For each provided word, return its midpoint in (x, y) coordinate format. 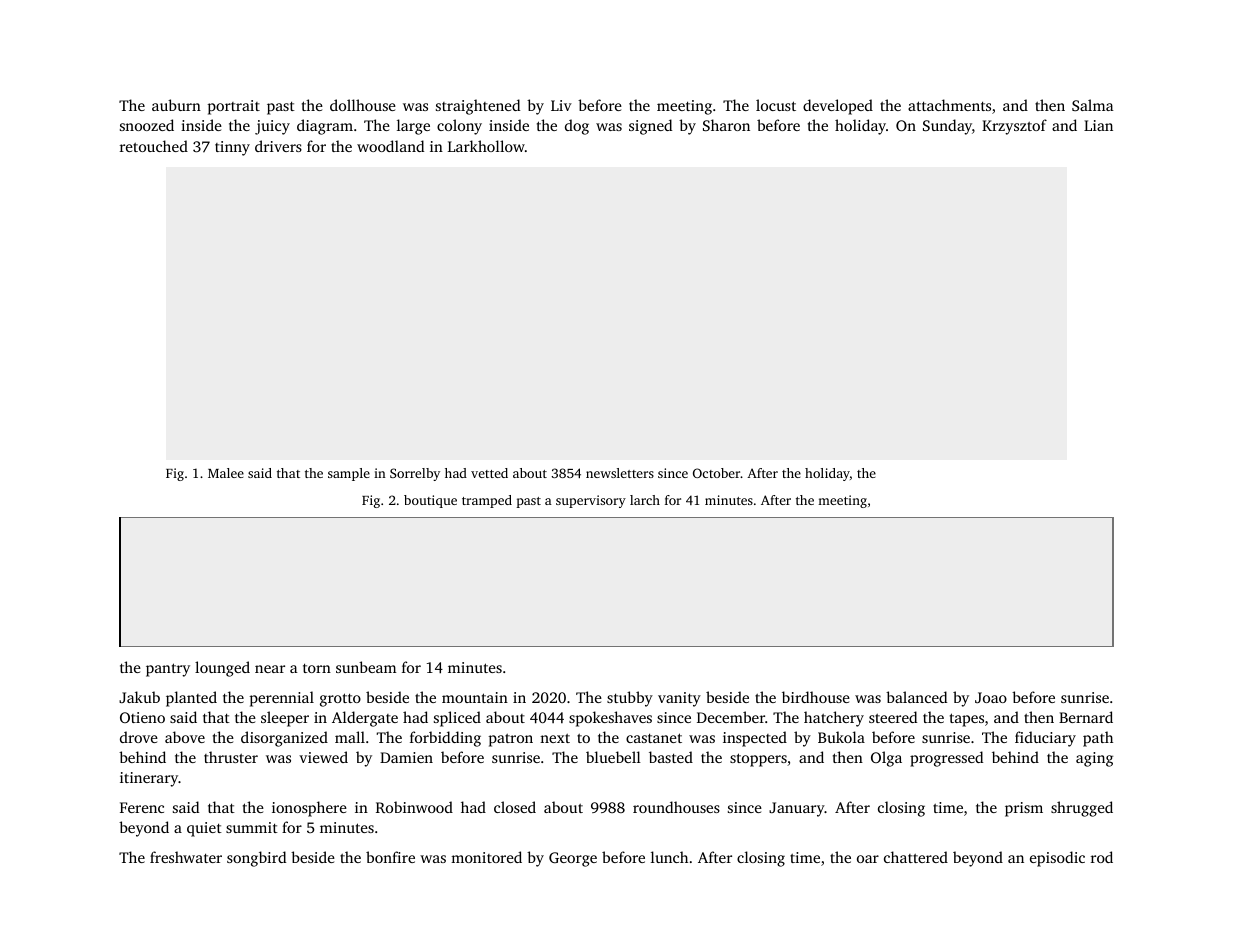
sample (349, 474)
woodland (390, 146)
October (717, 473)
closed (515, 807)
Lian (1098, 125)
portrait (234, 107)
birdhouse (816, 697)
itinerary (149, 779)
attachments (949, 105)
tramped (487, 501)
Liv (561, 105)
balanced (916, 697)
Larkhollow (486, 146)
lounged (222, 669)
